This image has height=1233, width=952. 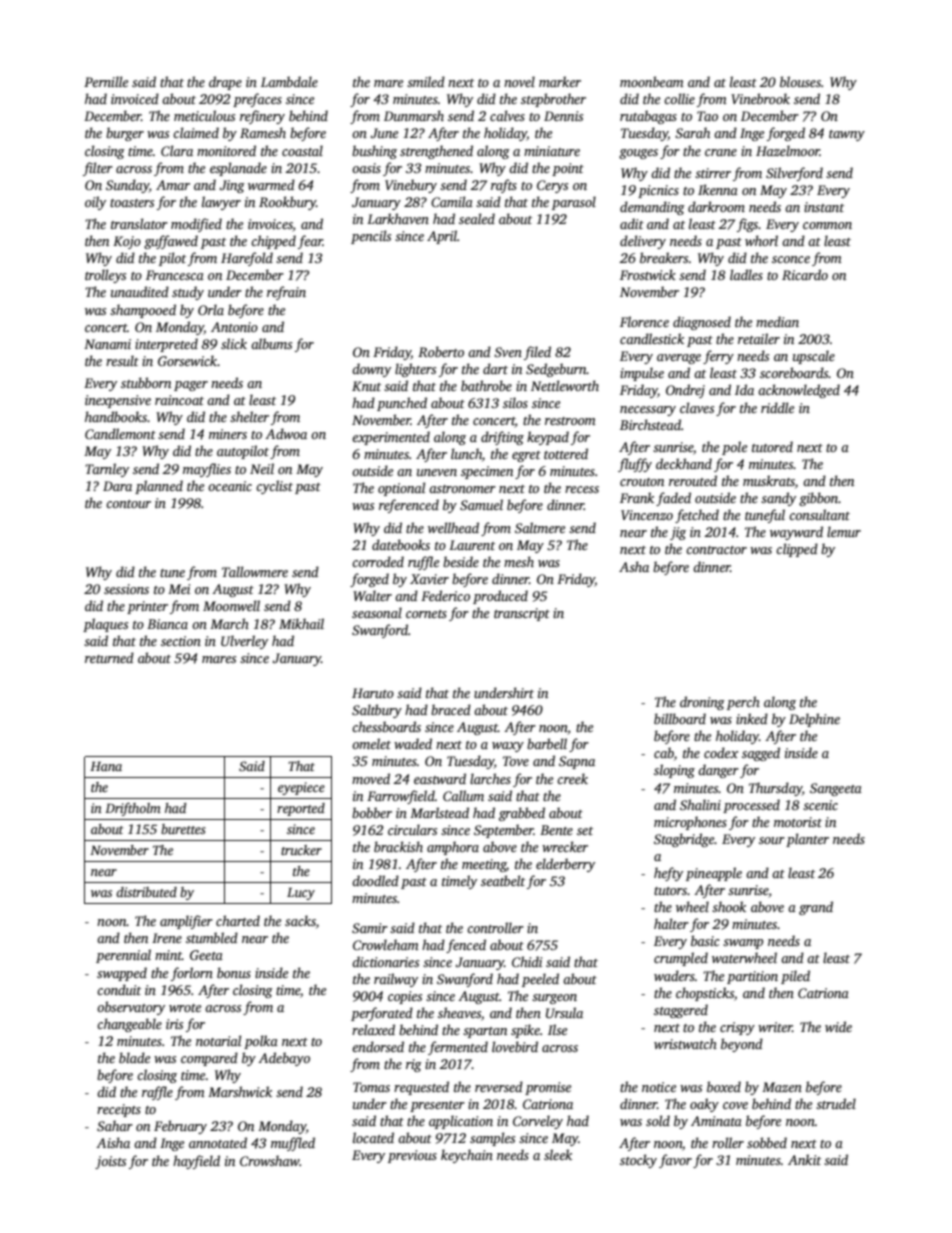 I want to click on Hana, so click(x=106, y=766).
